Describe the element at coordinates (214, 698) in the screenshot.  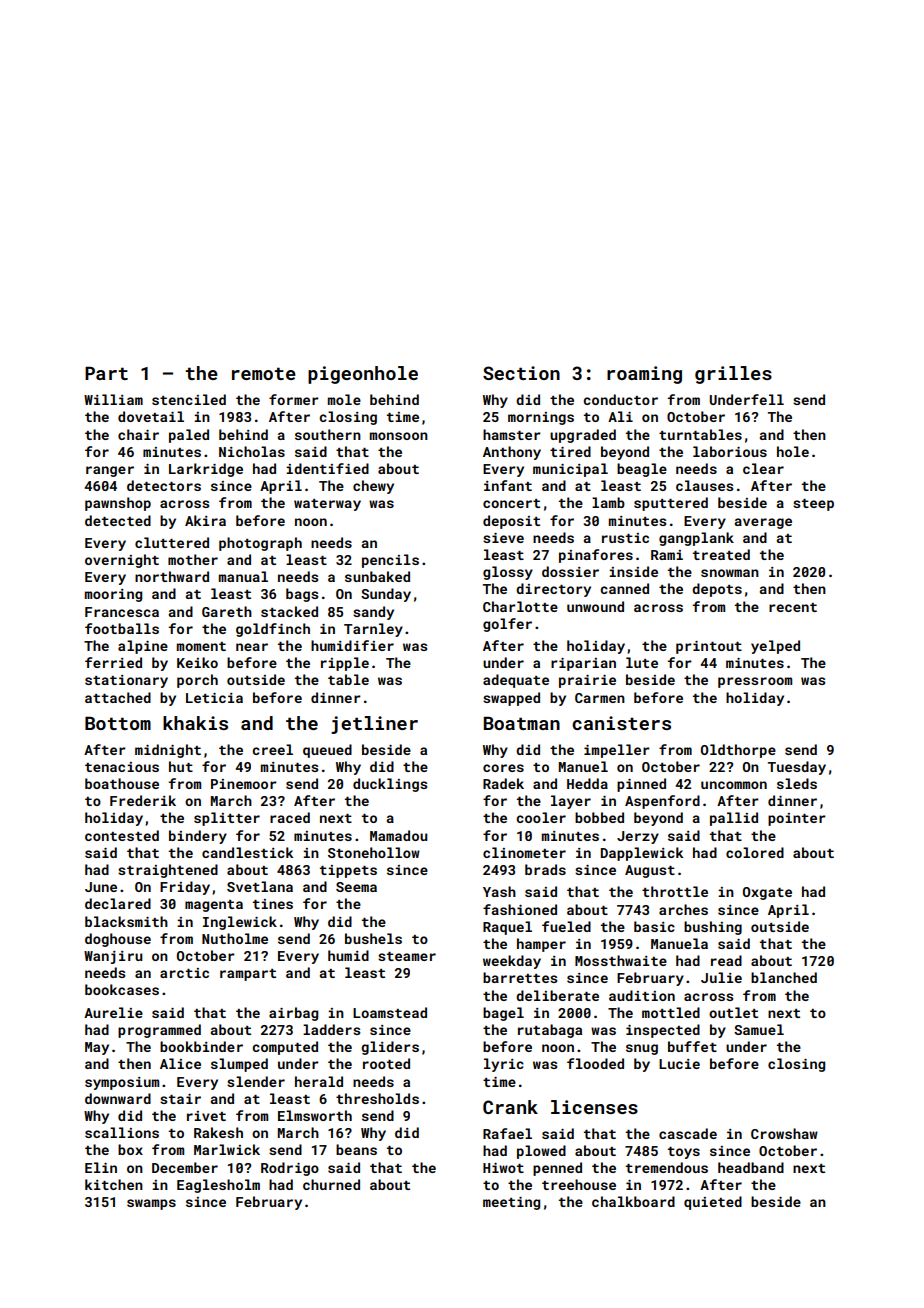
I see `Leticia` at that location.
